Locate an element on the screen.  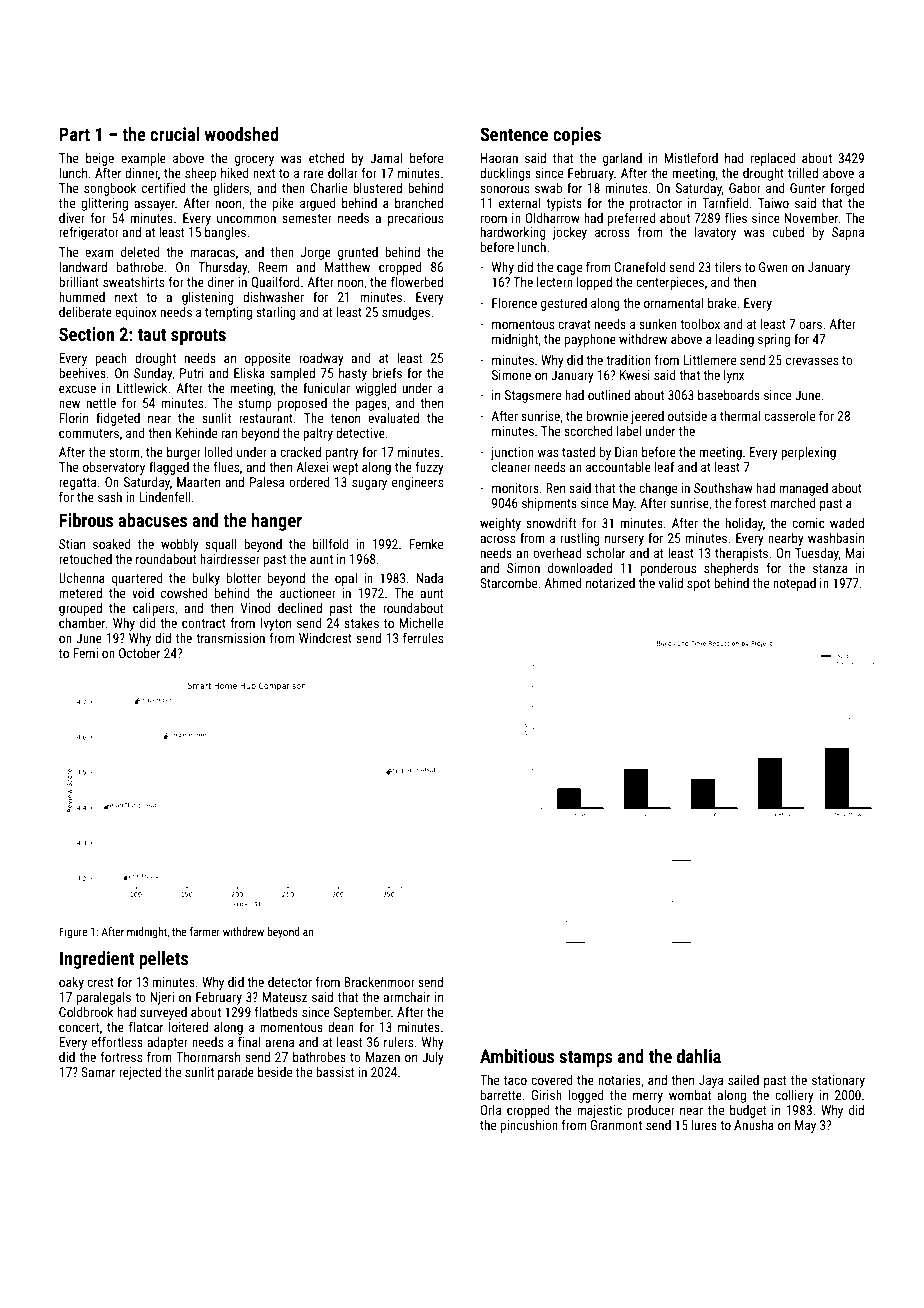
equinox is located at coordinates (136, 313).
